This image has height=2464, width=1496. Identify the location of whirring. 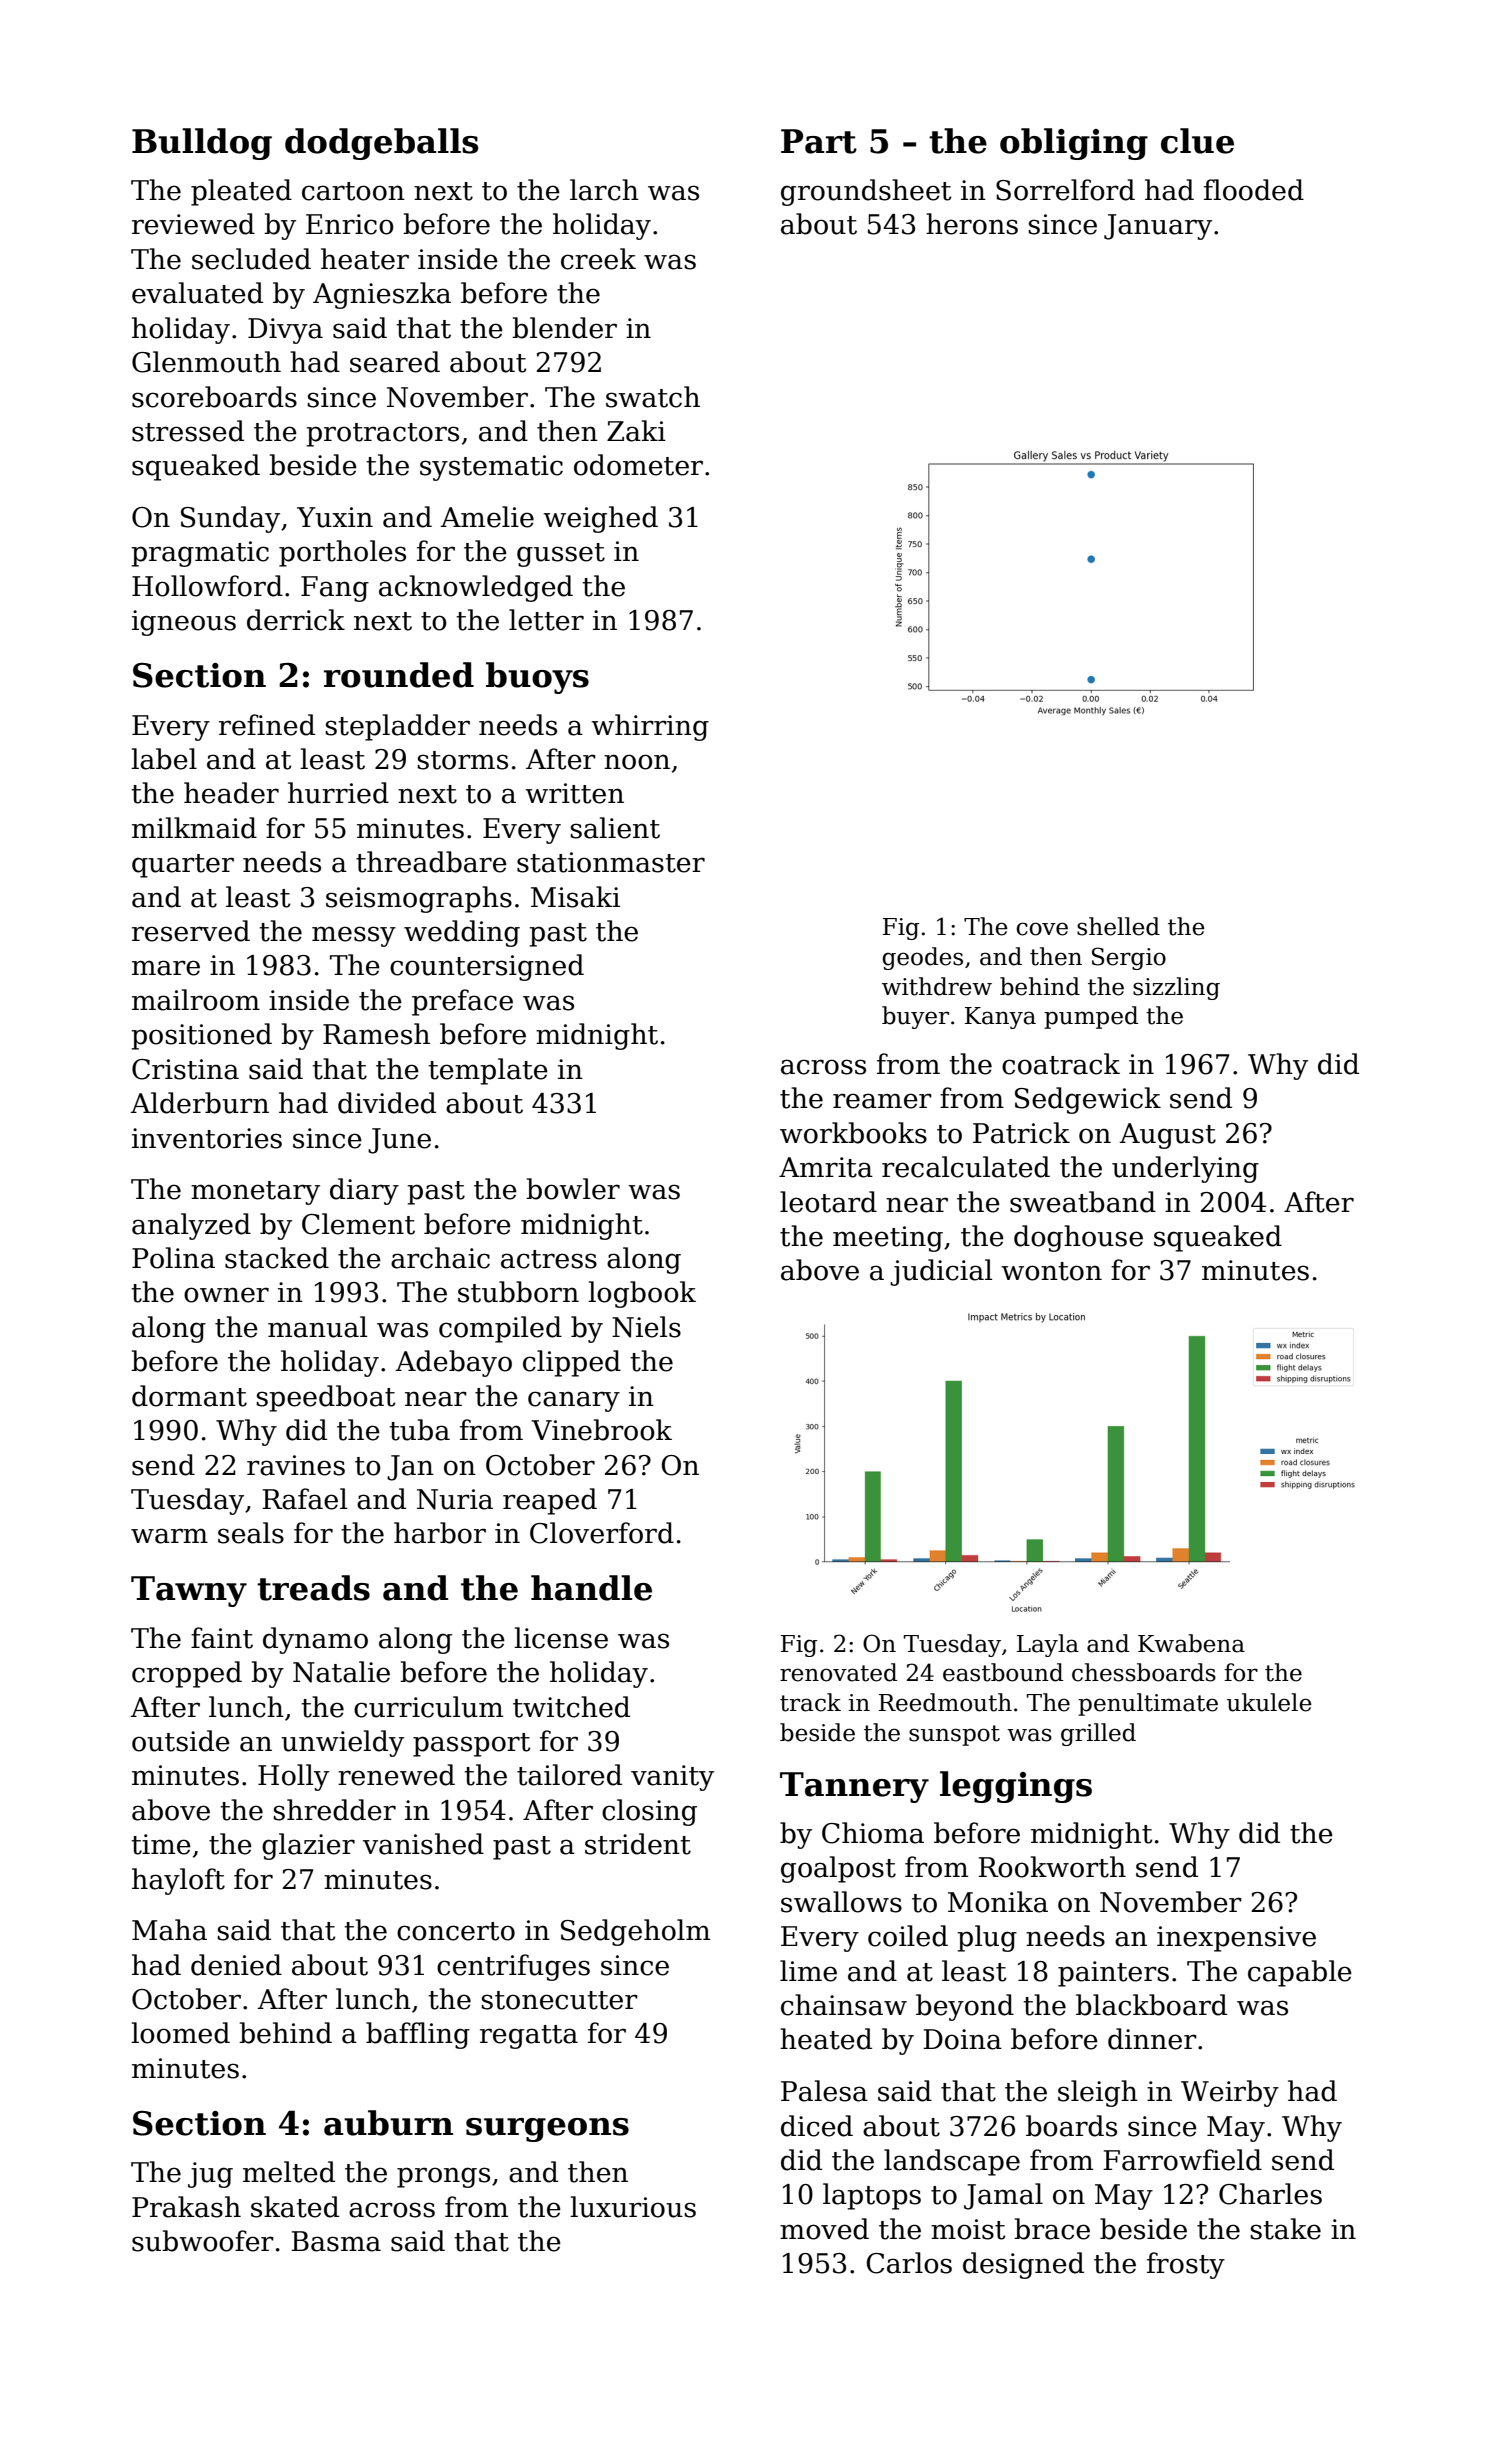
(650, 727).
